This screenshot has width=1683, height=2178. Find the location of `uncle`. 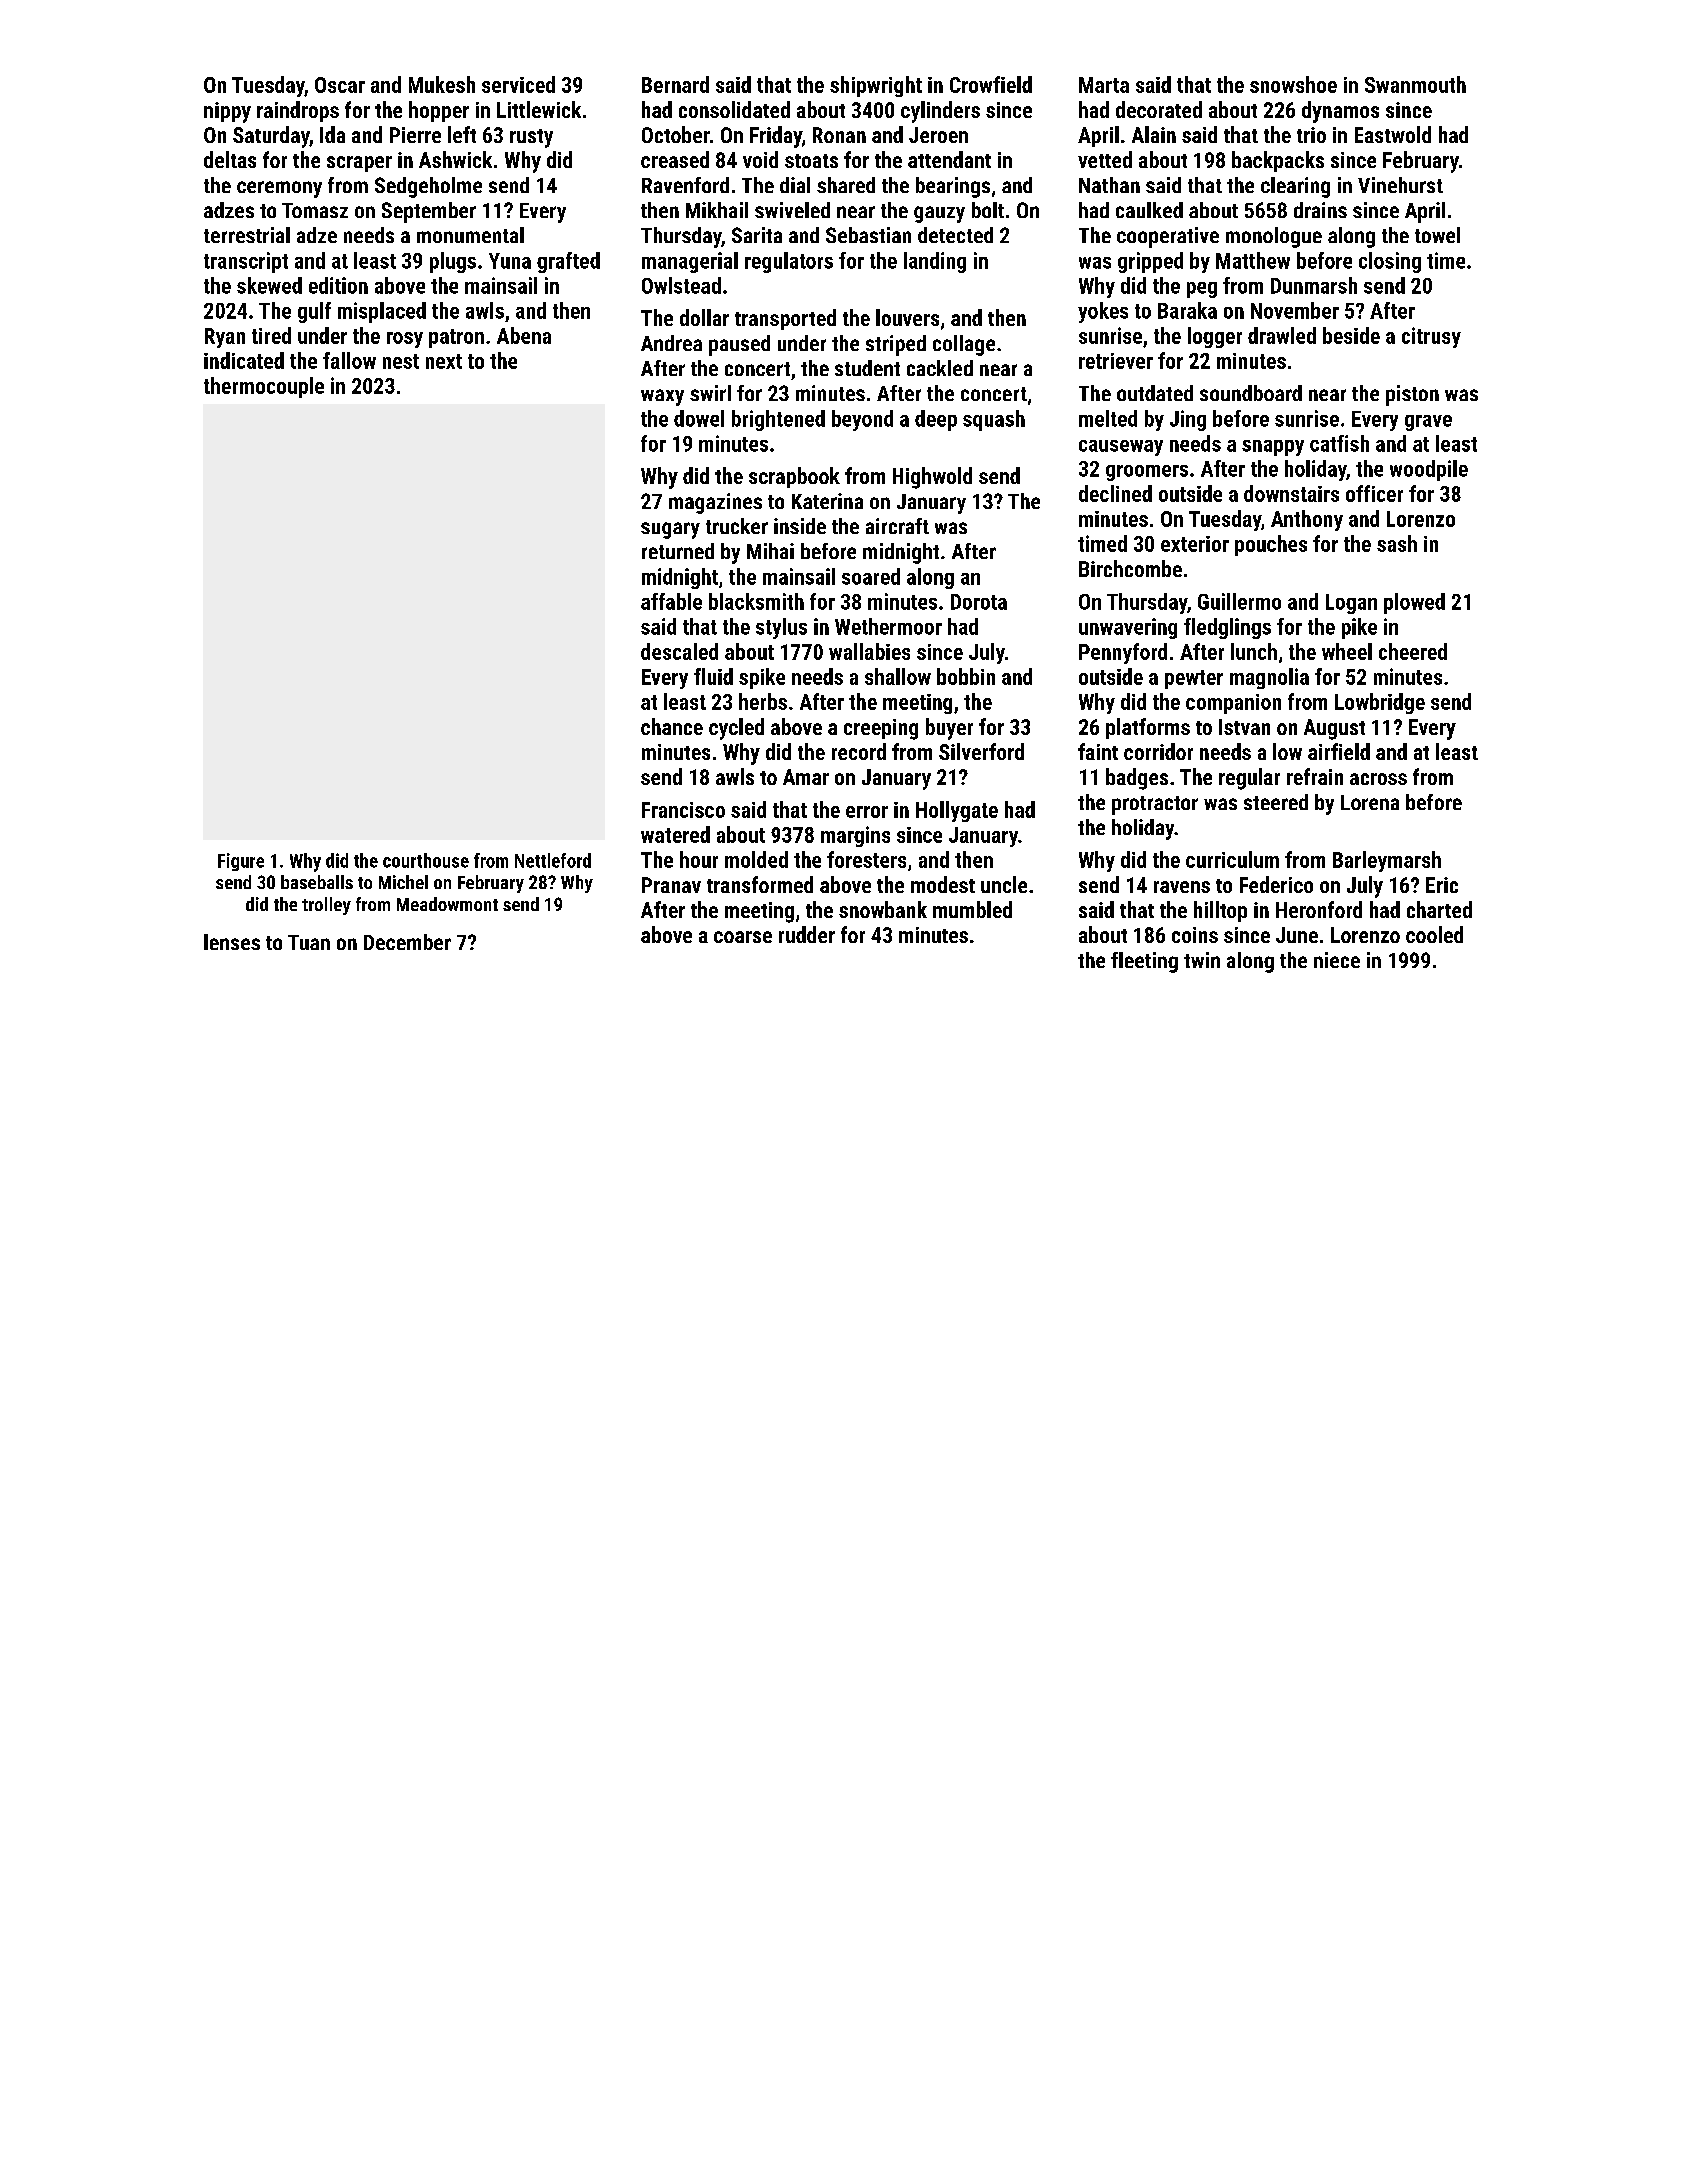

uncle is located at coordinates (1004, 884).
